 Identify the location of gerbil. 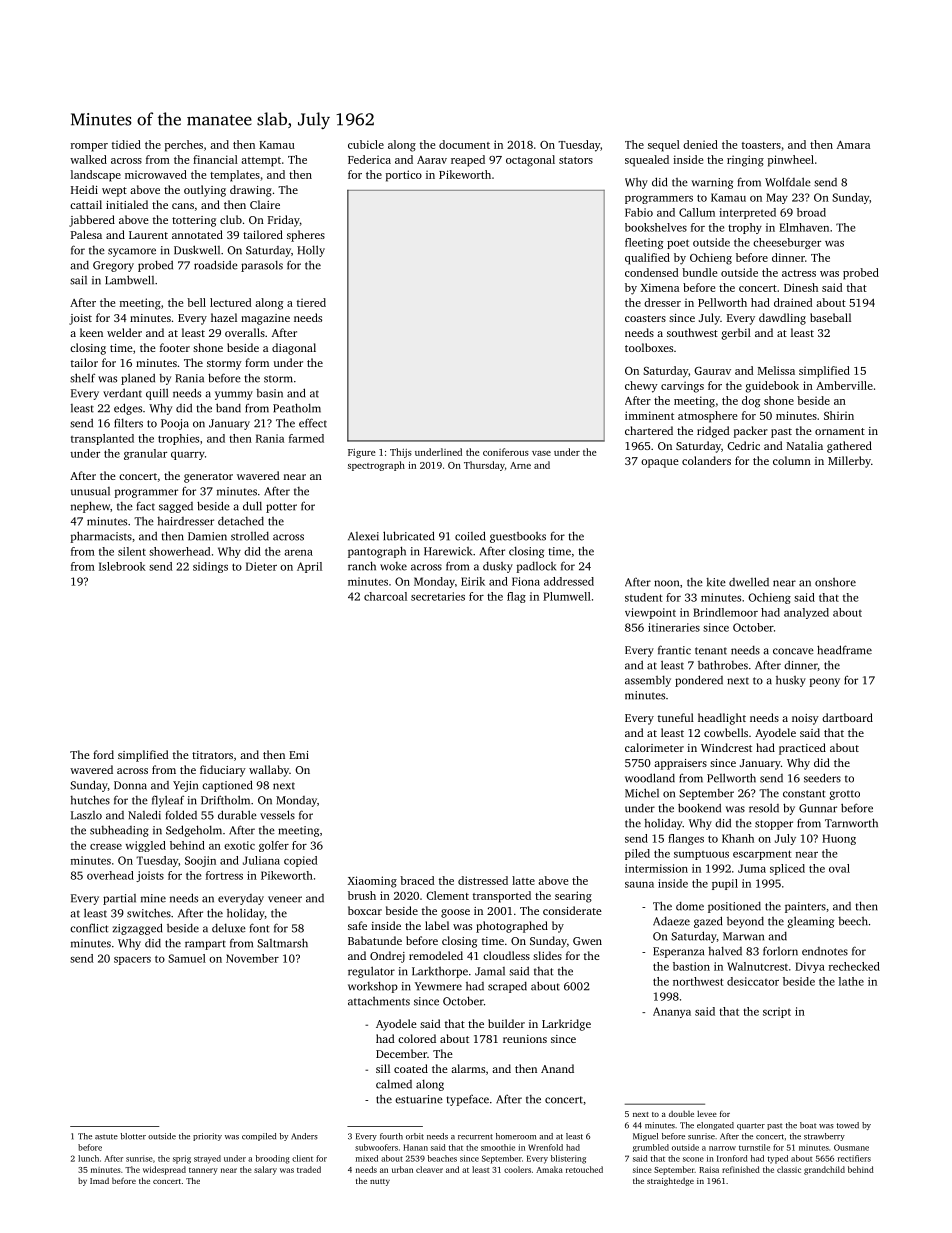
(736, 334).
